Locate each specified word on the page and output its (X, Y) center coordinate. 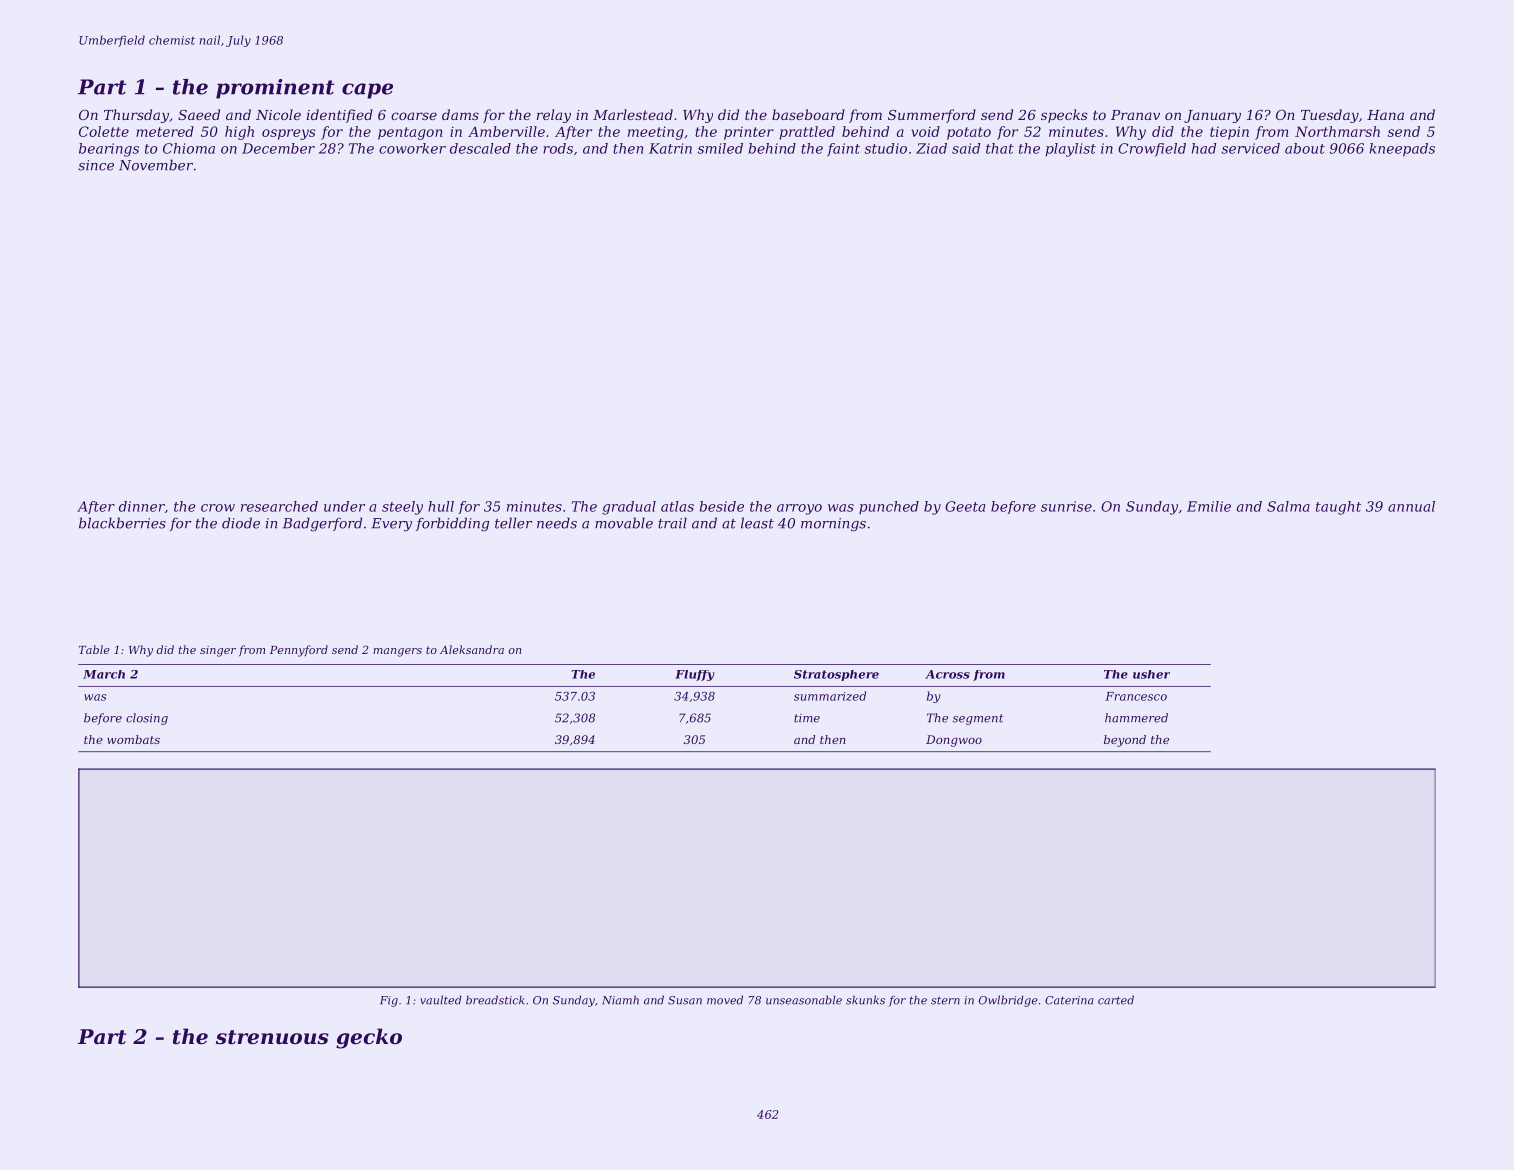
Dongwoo (954, 741)
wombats (133, 739)
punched (889, 507)
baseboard (808, 114)
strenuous (272, 1037)
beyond (1125, 741)
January (1212, 116)
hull (441, 506)
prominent (275, 89)
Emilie (1209, 506)
